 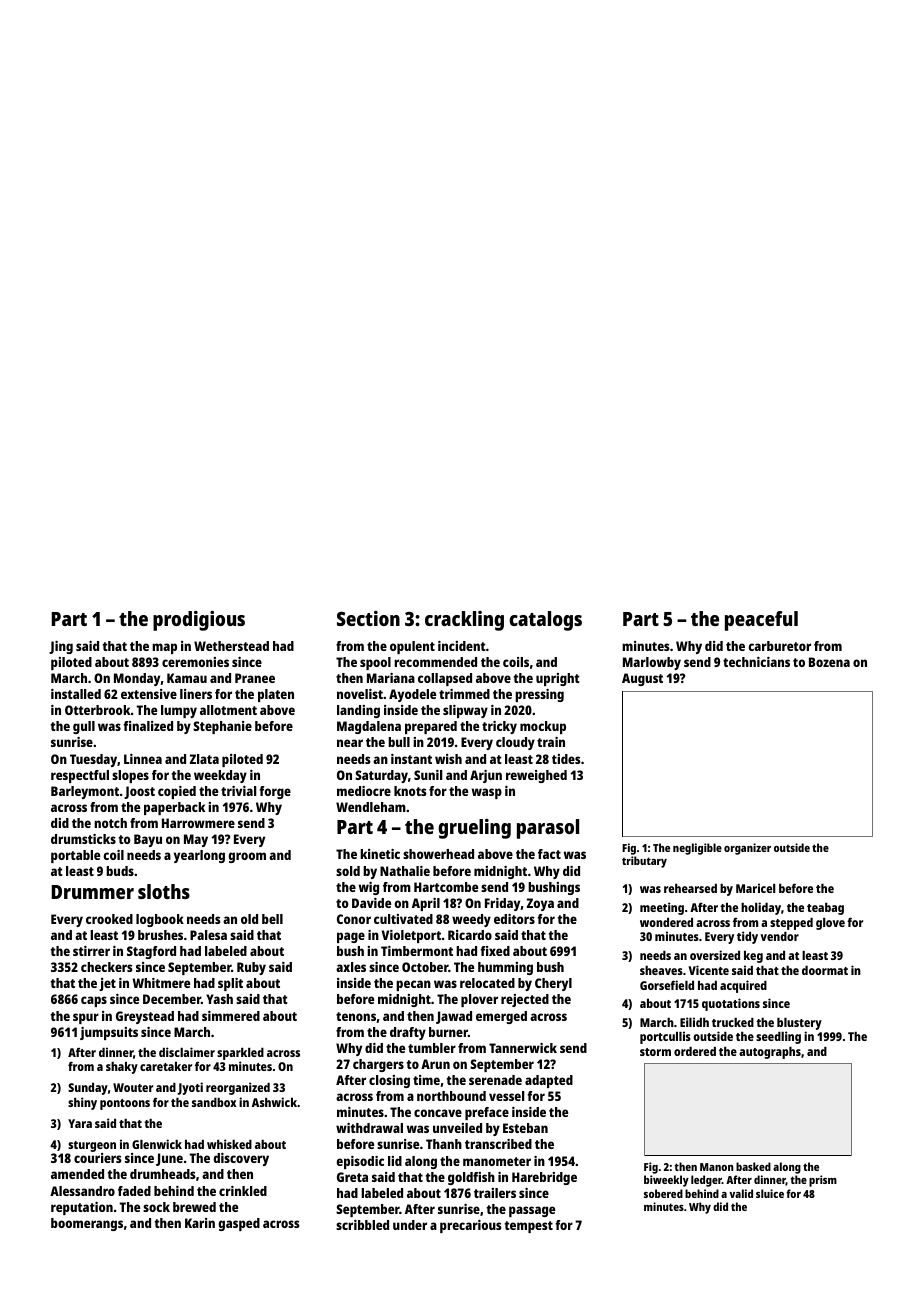 I want to click on drumsticks, so click(x=83, y=839).
